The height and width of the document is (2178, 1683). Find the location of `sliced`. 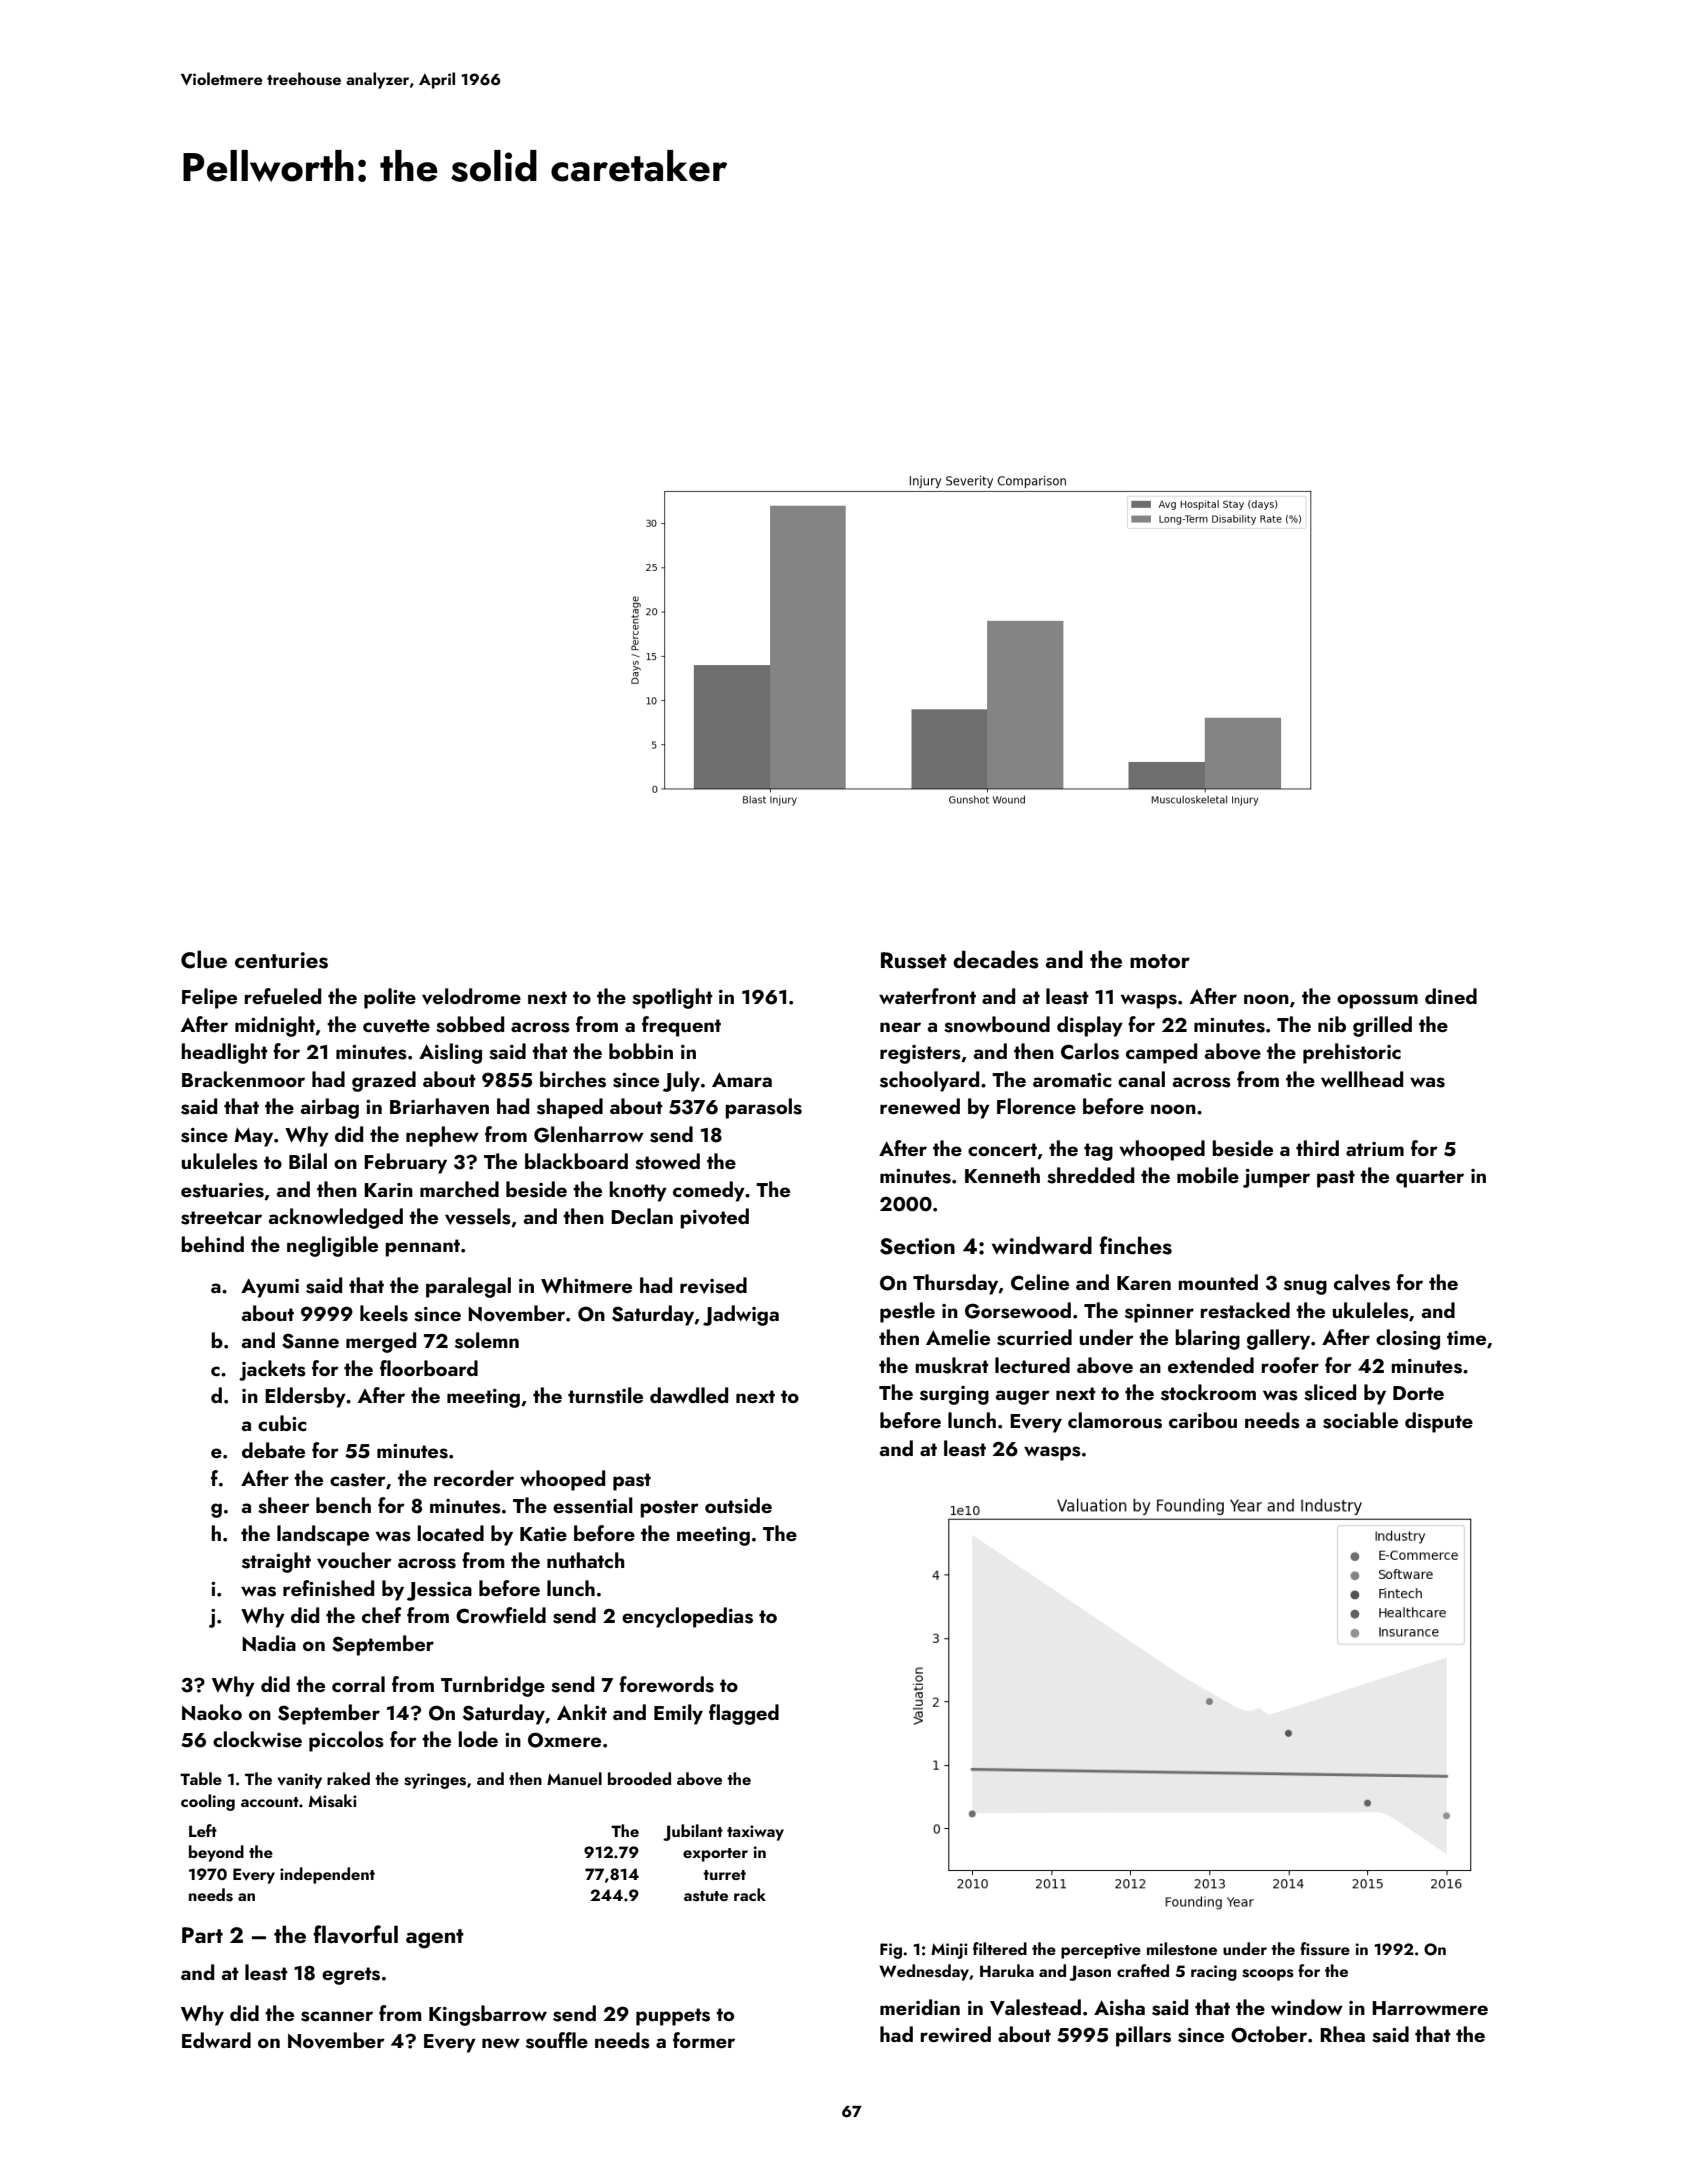

sliced is located at coordinates (1330, 1392).
